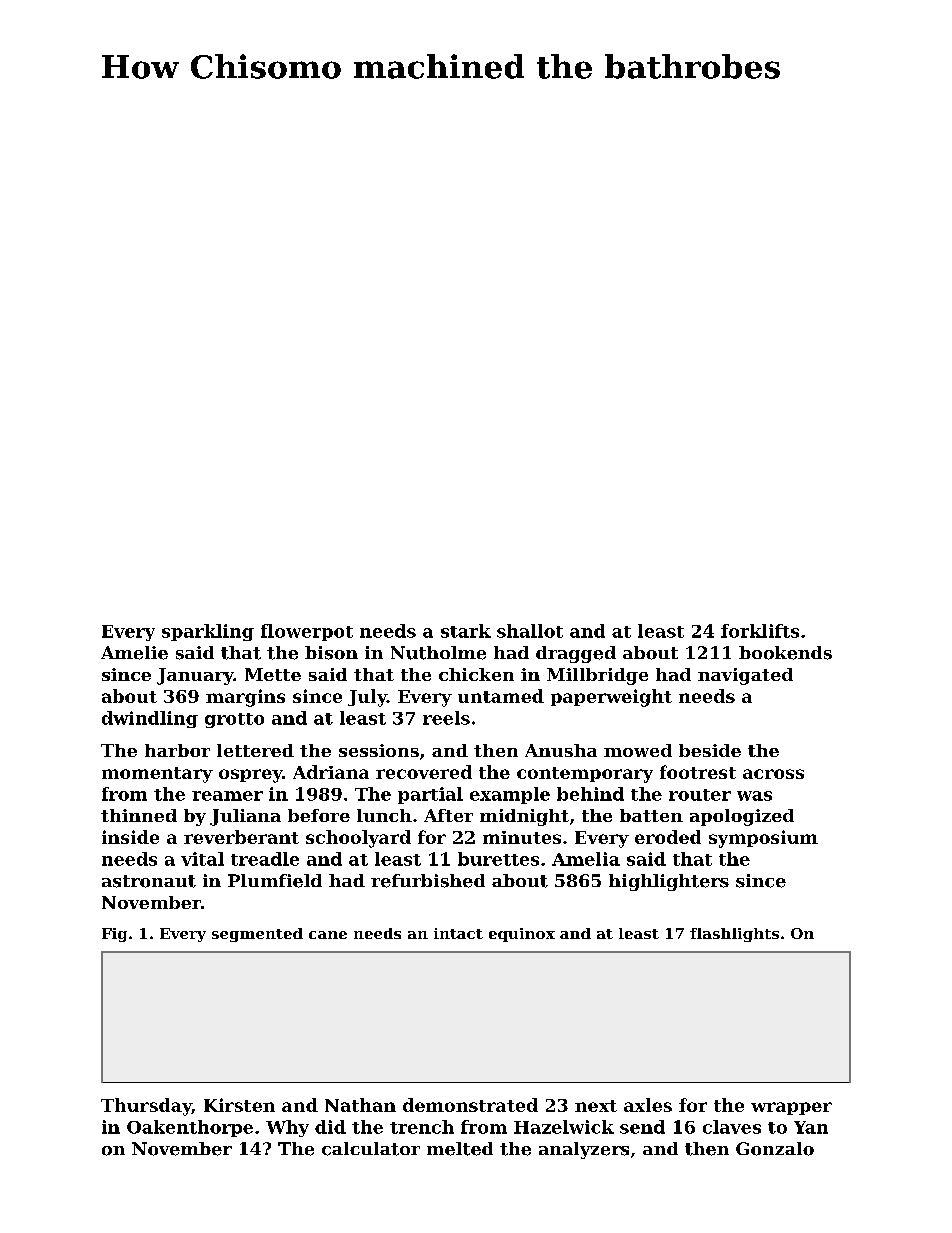 This page has width=952, height=1233. What do you see at coordinates (234, 720) in the page?
I see `grotto` at bounding box center [234, 720].
